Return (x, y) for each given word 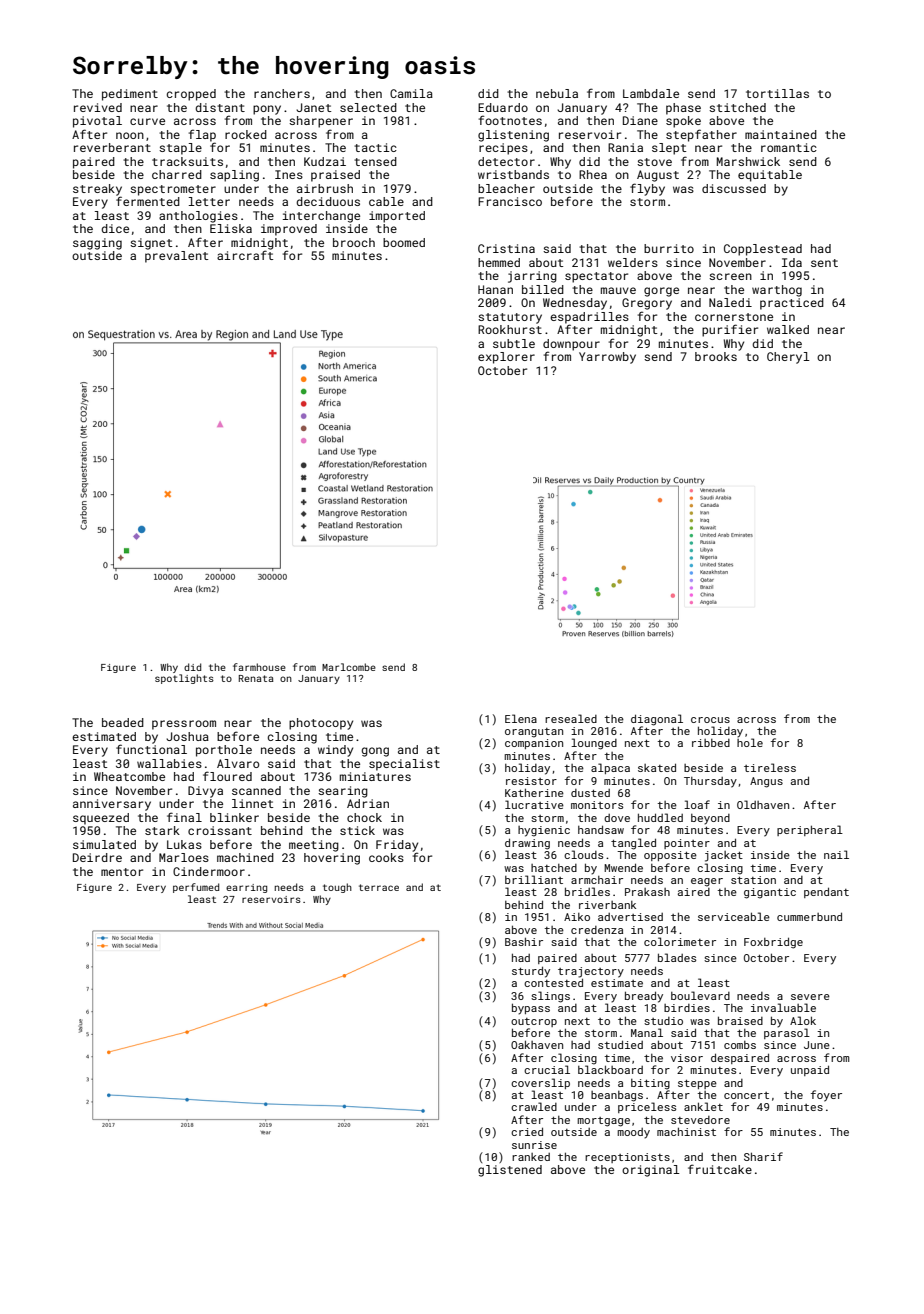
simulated (104, 844)
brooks (716, 356)
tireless (770, 767)
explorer (506, 358)
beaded (123, 722)
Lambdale (651, 93)
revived (98, 107)
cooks (386, 857)
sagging (97, 244)
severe (810, 997)
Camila (411, 93)
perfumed (196, 888)
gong (375, 752)
